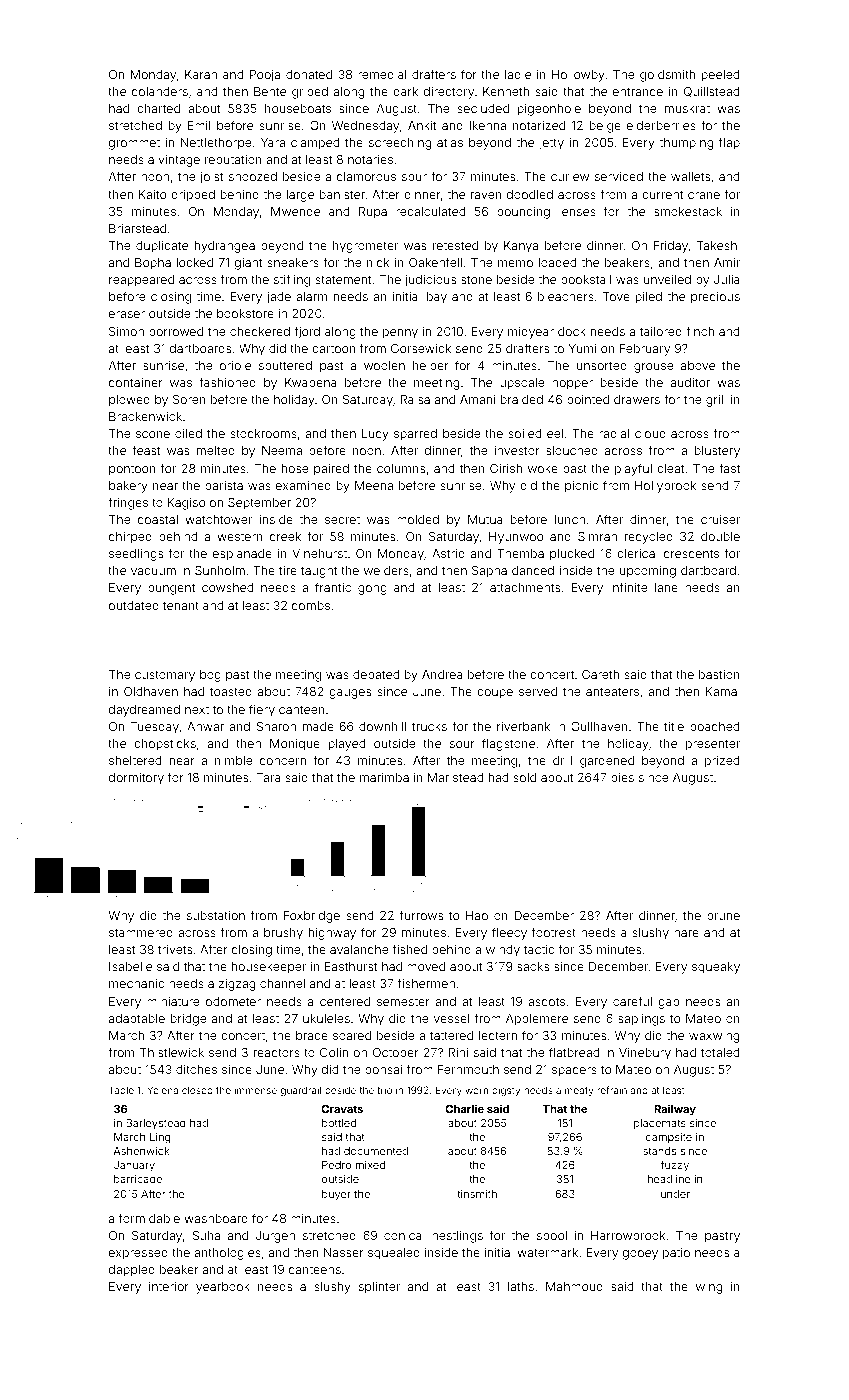 Image resolution: width=849 pixels, height=1400 pixels. What do you see at coordinates (720, 536) in the page?
I see `double` at bounding box center [720, 536].
